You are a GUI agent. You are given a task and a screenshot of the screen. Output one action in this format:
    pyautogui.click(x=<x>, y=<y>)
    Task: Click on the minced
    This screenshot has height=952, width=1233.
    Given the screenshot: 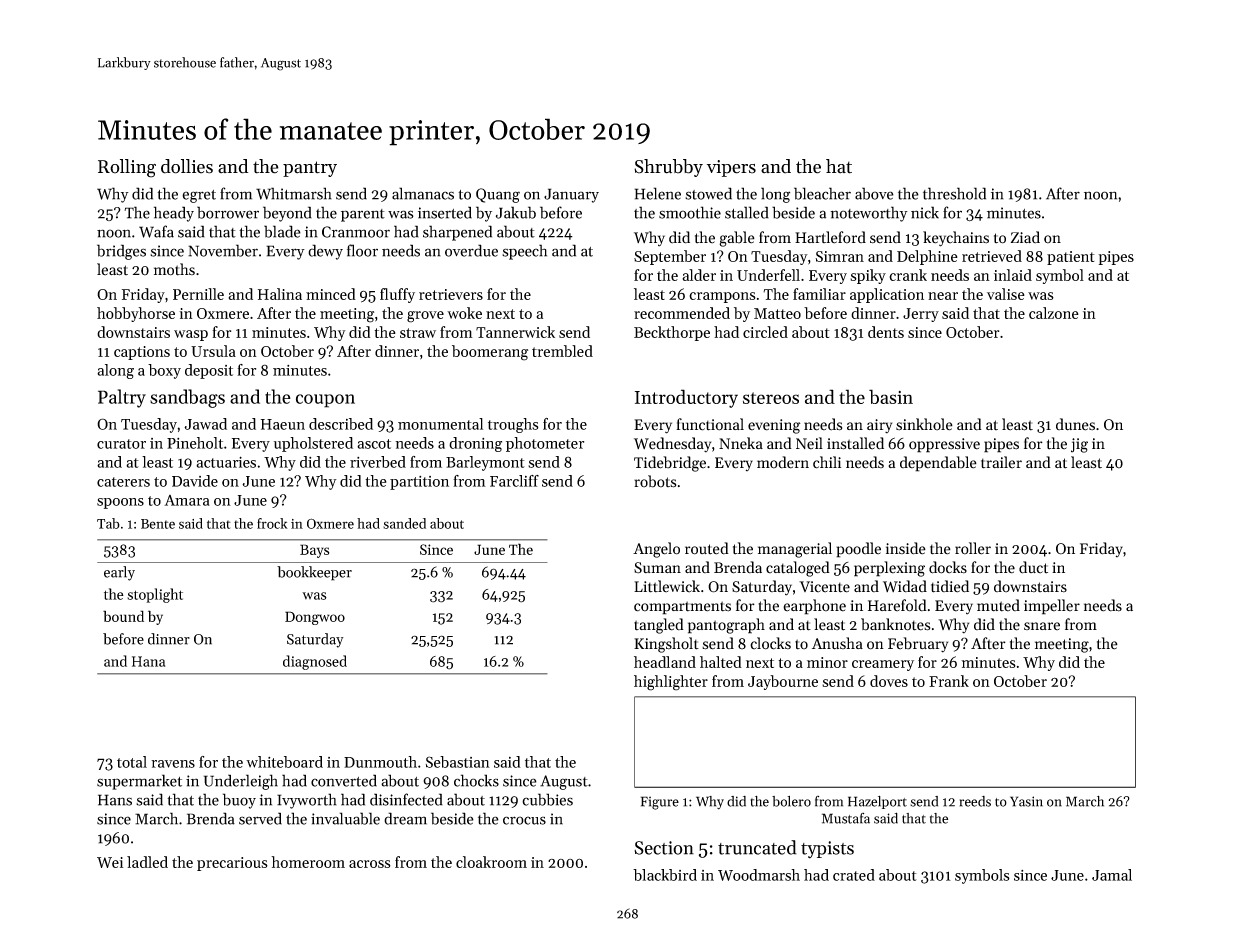 What is the action you would take?
    pyautogui.click(x=331, y=294)
